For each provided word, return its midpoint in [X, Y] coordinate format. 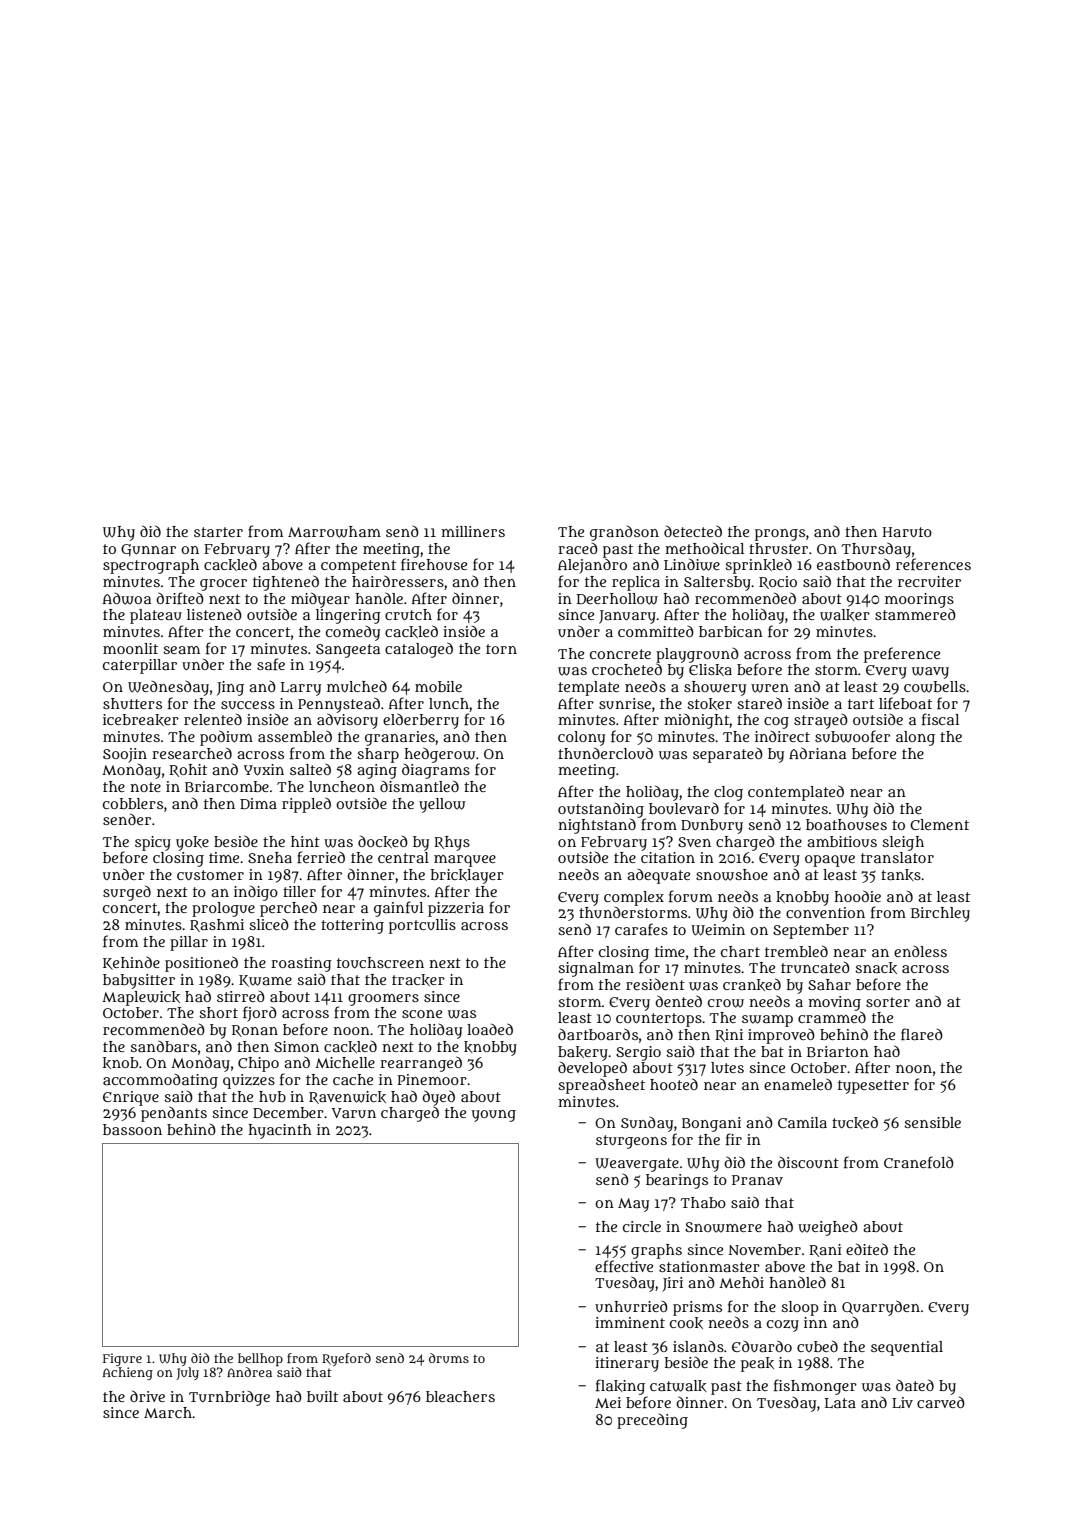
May [633, 1205]
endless [920, 951]
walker [845, 615]
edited [867, 1249]
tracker [418, 980]
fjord [260, 1014]
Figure [122, 1359]
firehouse [434, 564]
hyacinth [280, 1131]
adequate [658, 876]
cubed [817, 1346]
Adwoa [127, 599]
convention [825, 912]
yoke [192, 843]
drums [449, 1358]
